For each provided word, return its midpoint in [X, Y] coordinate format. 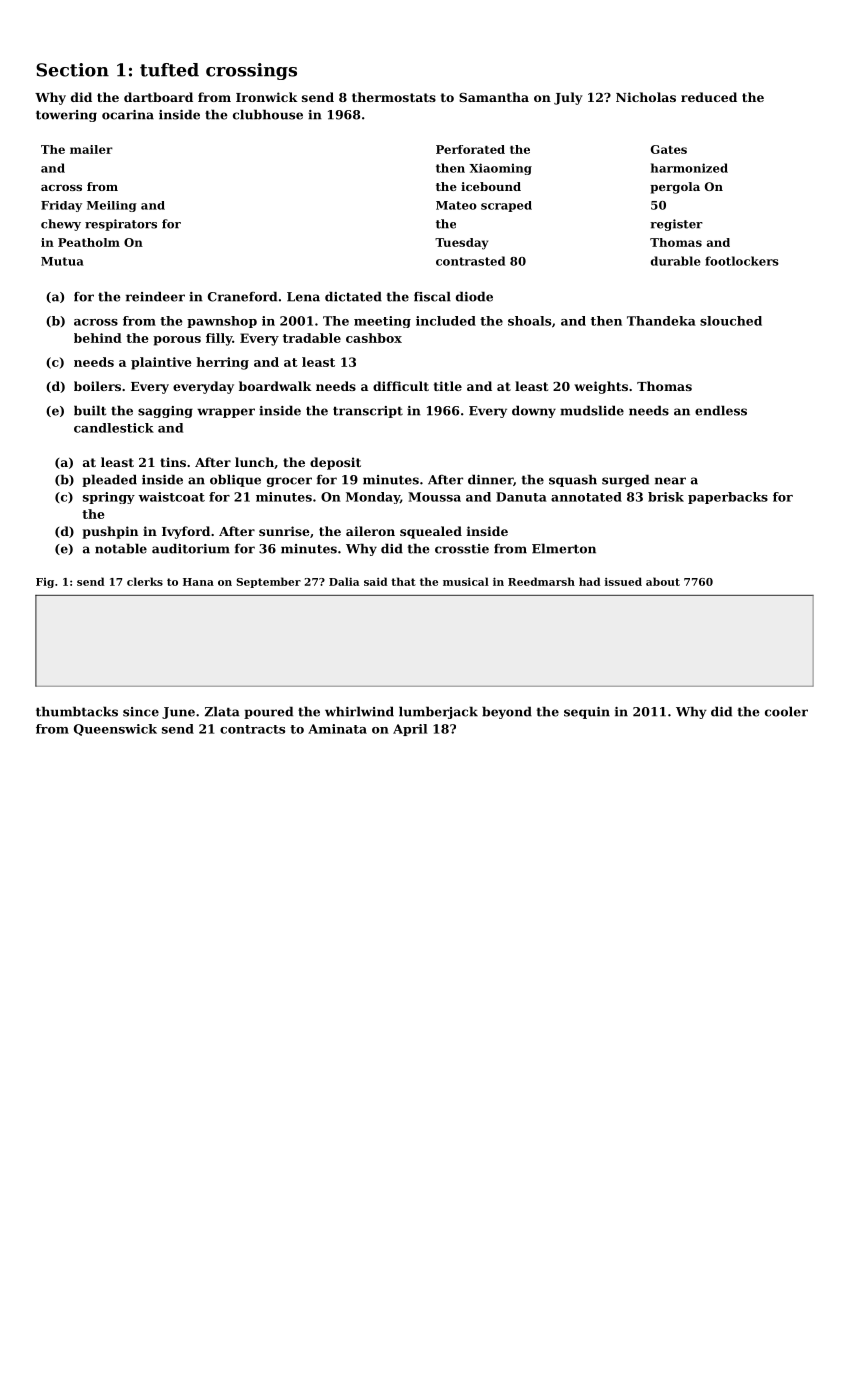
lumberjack [438, 712]
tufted [169, 70]
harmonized [689, 168]
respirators [121, 225]
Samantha [494, 97]
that [403, 581]
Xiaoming [500, 169]
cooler [786, 711]
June [178, 713]
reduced [709, 97]
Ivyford [186, 532]
